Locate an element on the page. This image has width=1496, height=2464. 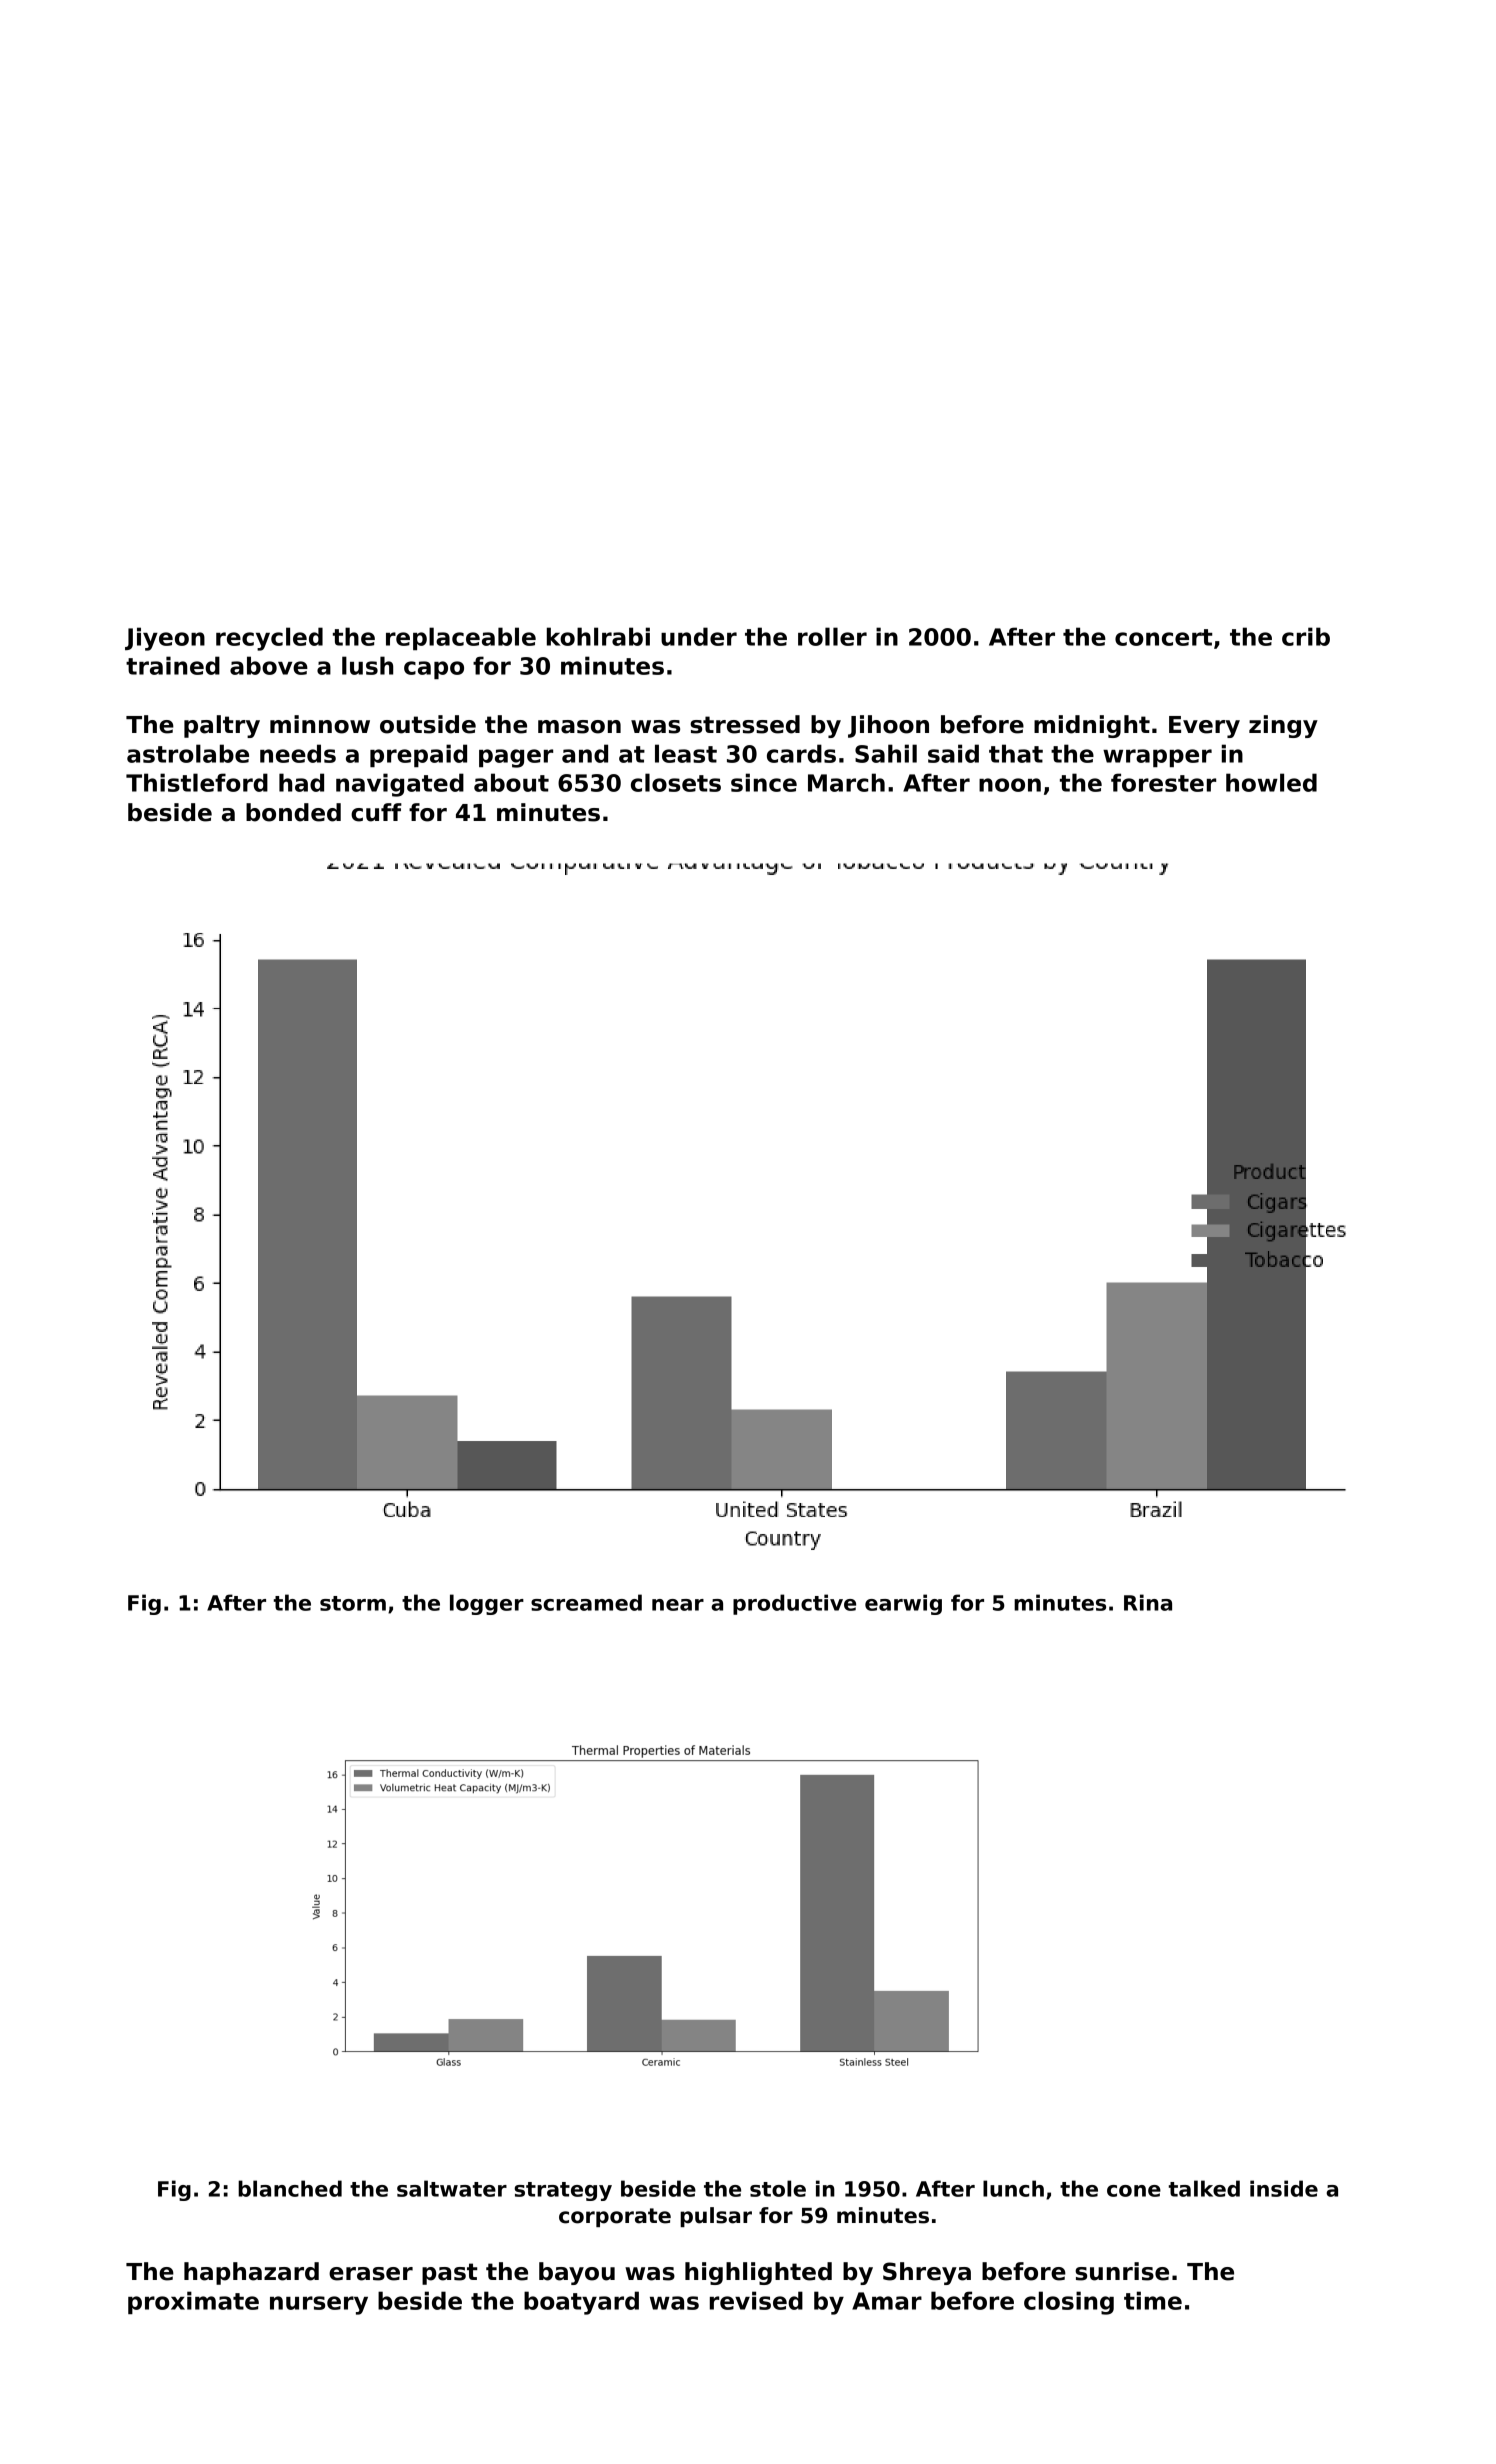
kohlrabi is located at coordinates (598, 636).
